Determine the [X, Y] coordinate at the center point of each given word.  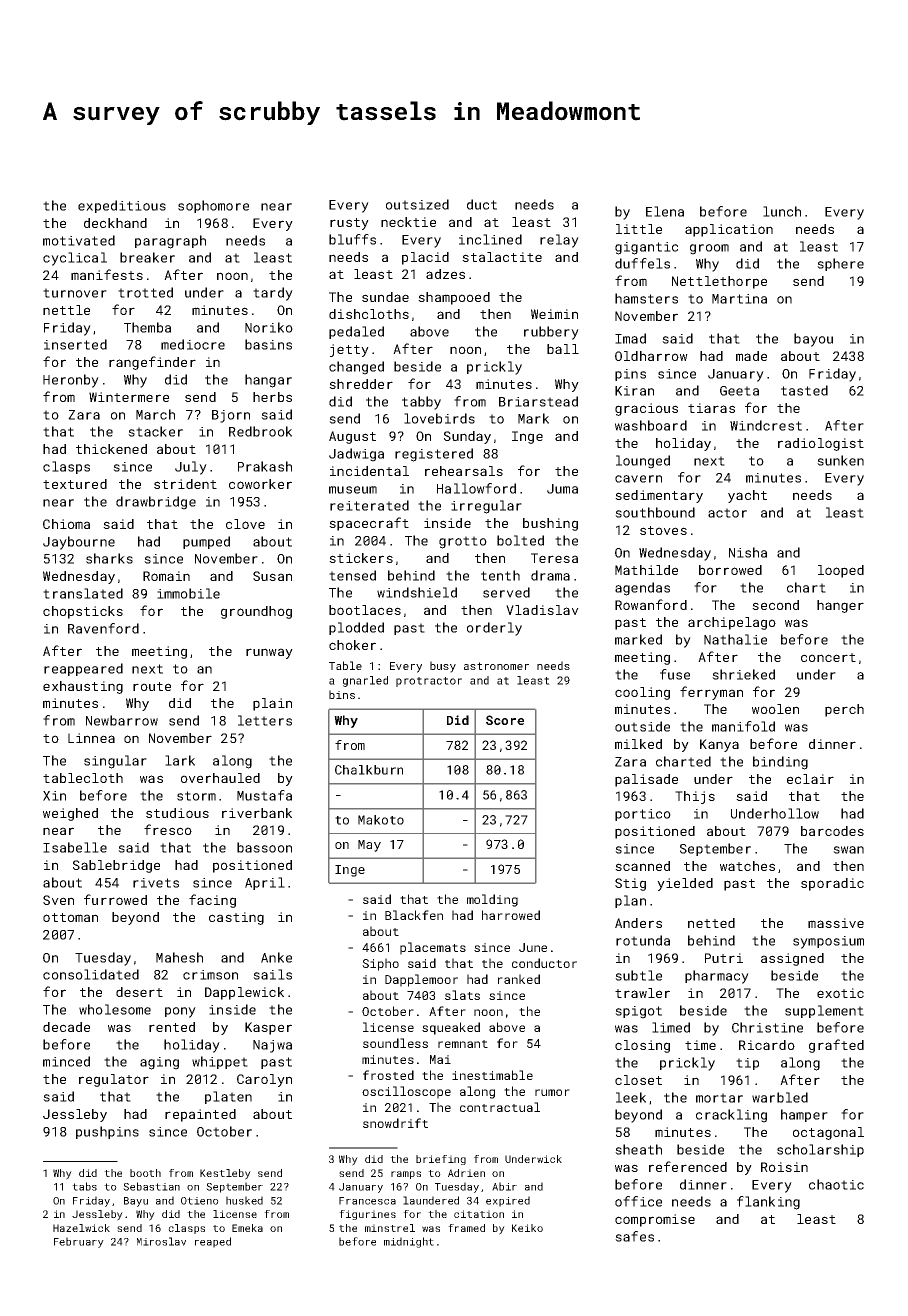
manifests [107, 274]
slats [462, 995]
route [152, 686]
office [638, 1201]
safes [634, 1236]
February [79, 1242]
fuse [675, 674]
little [639, 229]
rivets [156, 883]
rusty [349, 224]
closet [638, 1080]
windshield [417, 592]
